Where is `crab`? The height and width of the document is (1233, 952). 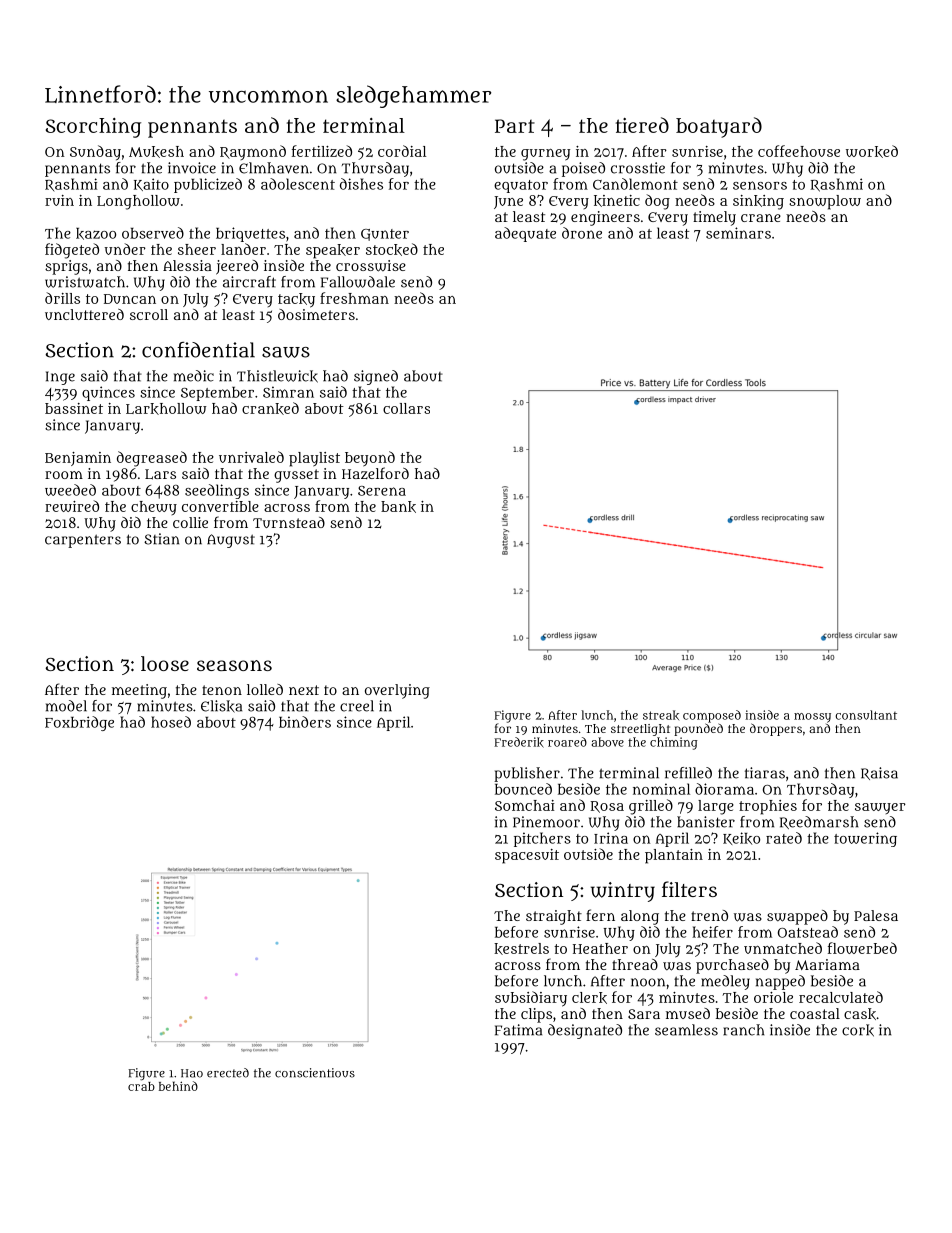 crab is located at coordinates (141, 1086).
